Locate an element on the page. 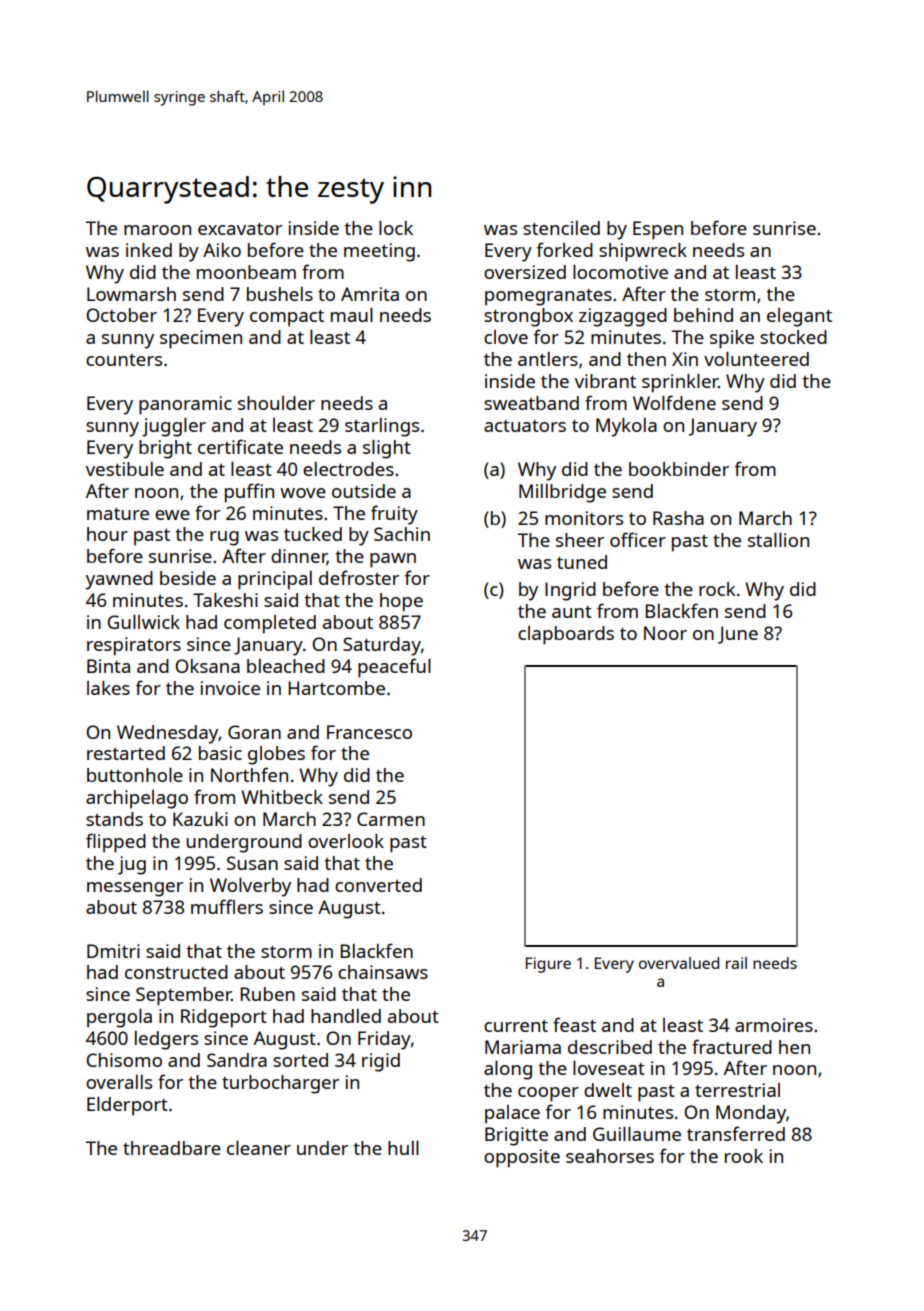 The width and height of the document is (924, 1311). overvalued is located at coordinates (679, 963).
